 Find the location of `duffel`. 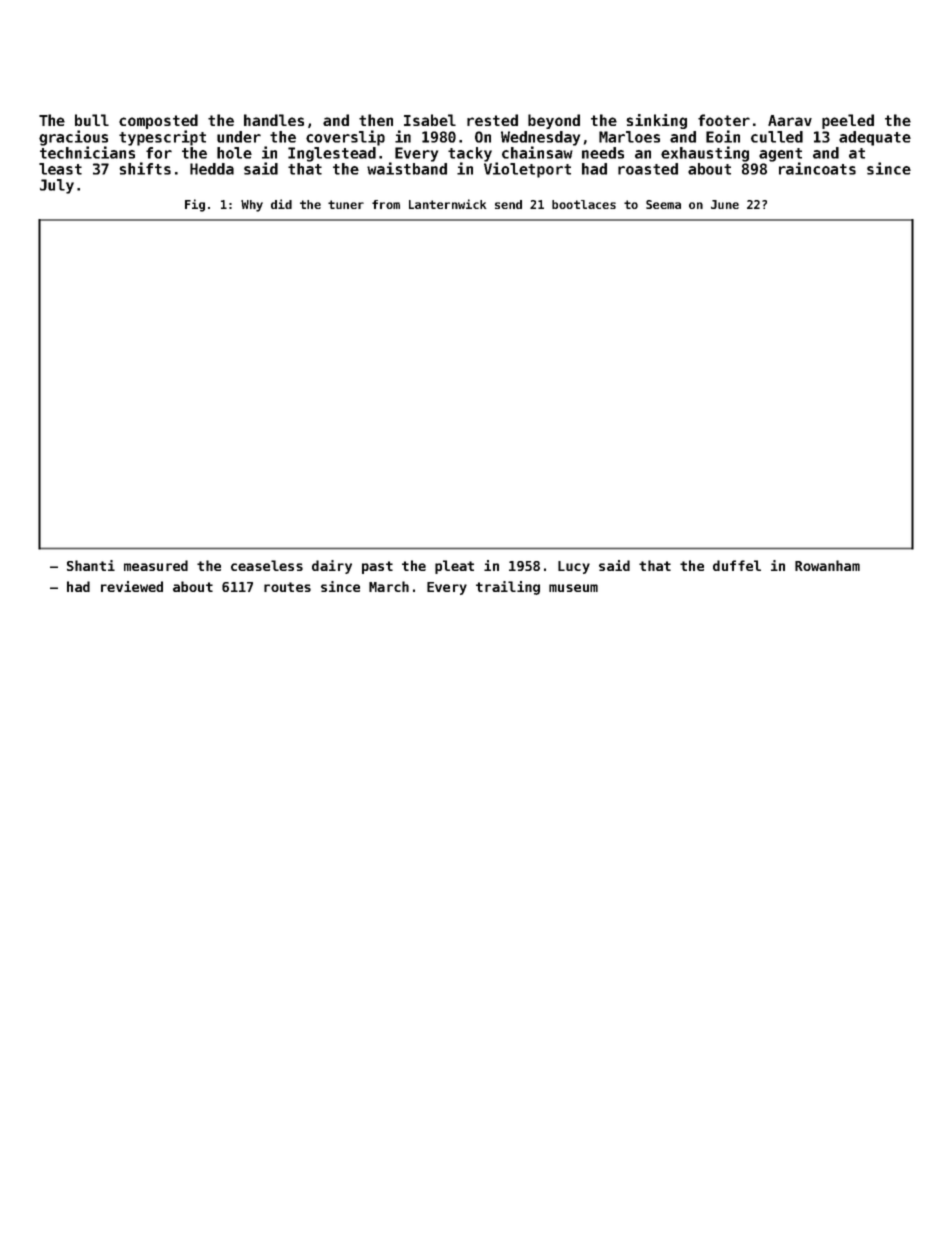

duffel is located at coordinates (737, 565).
